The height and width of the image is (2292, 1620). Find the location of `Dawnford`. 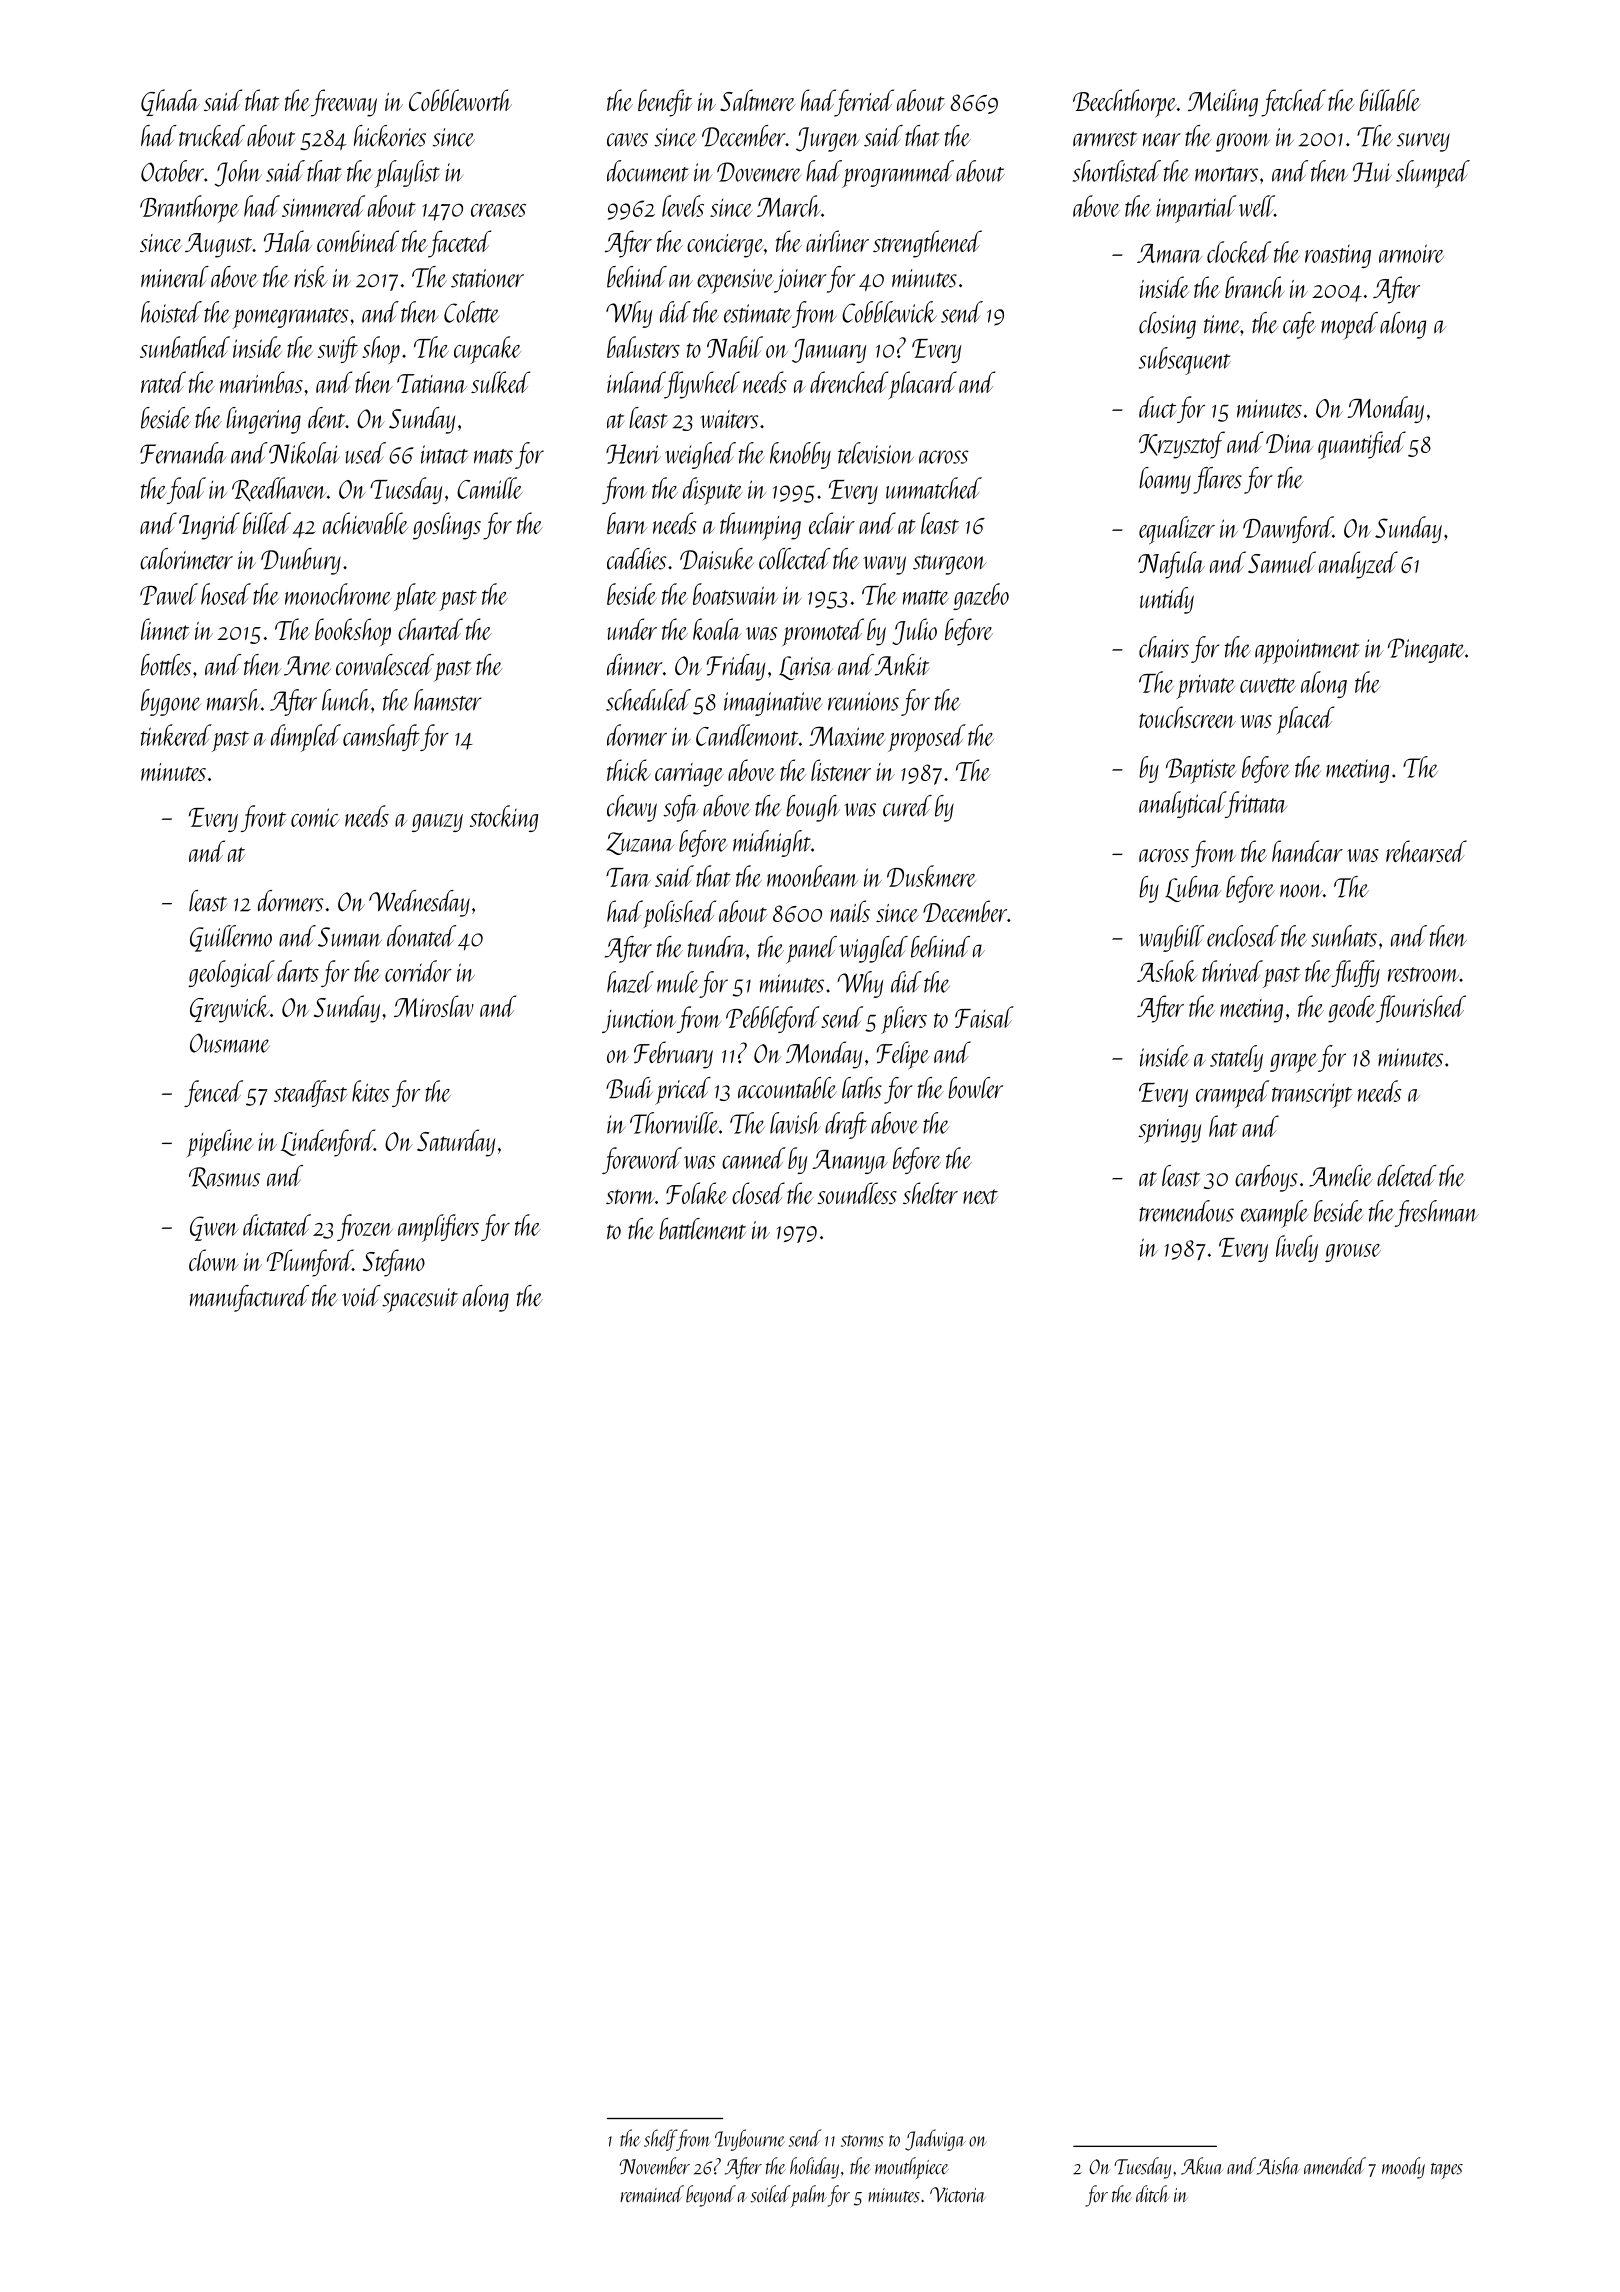

Dawnford is located at coordinates (1288, 529).
